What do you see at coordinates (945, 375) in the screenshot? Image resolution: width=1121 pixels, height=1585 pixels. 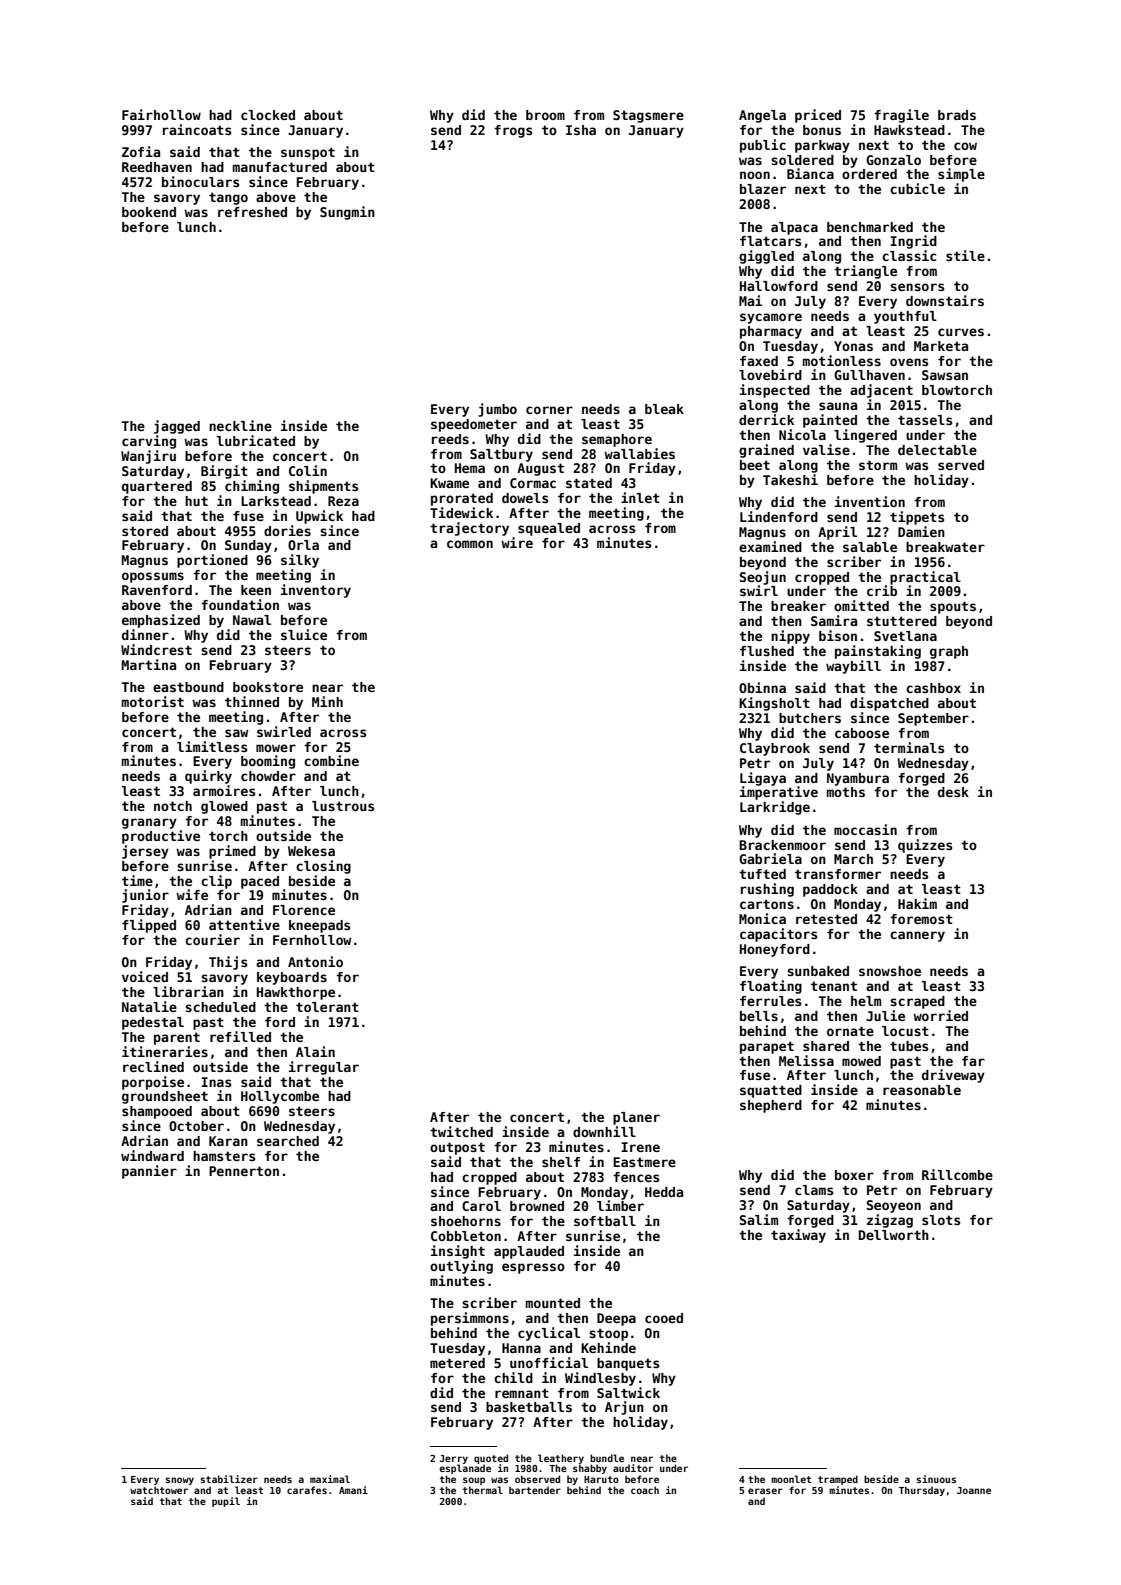 I see `Sawsan` at bounding box center [945, 375].
